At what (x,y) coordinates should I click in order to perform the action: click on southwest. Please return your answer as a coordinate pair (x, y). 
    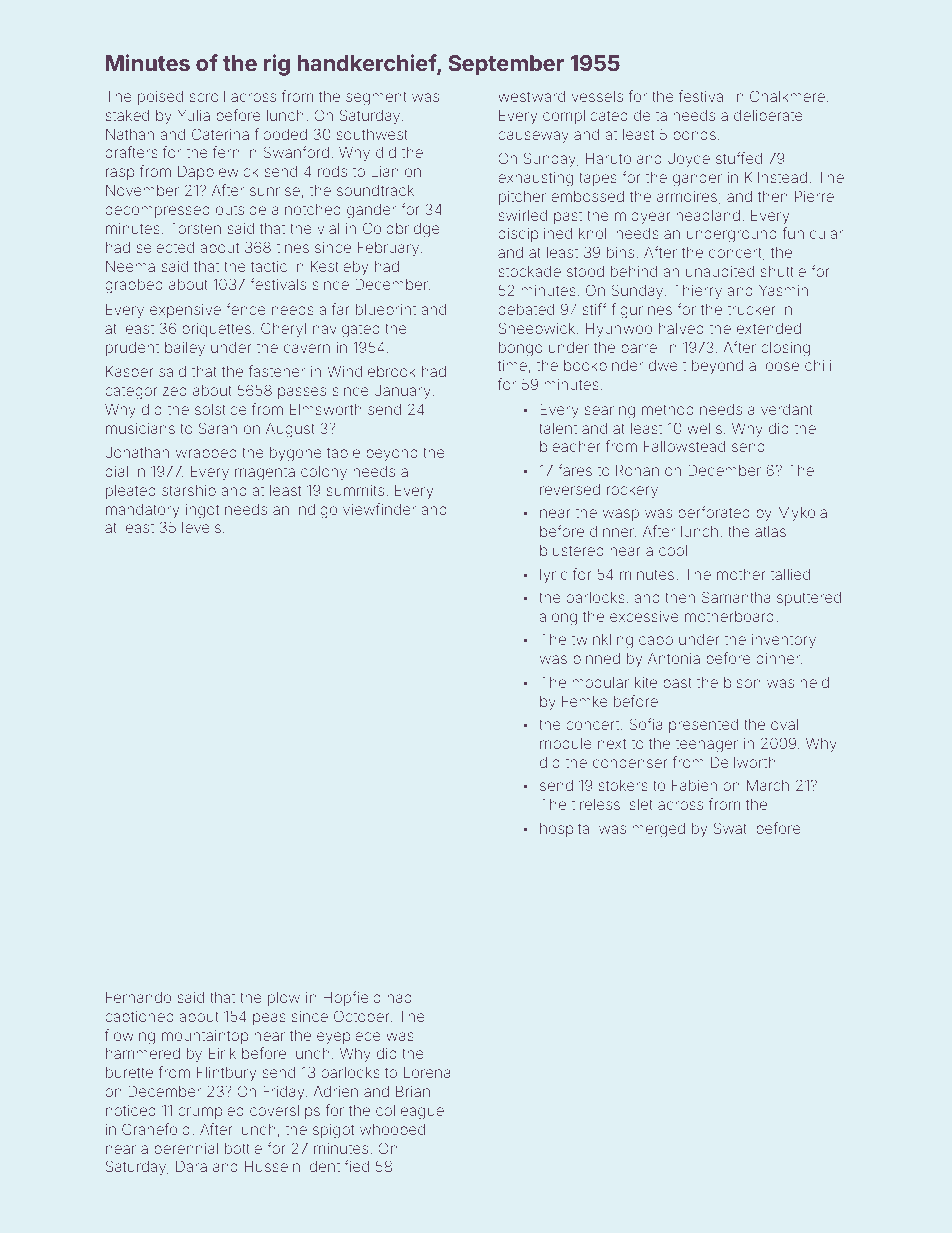
    Looking at the image, I should click on (372, 134).
